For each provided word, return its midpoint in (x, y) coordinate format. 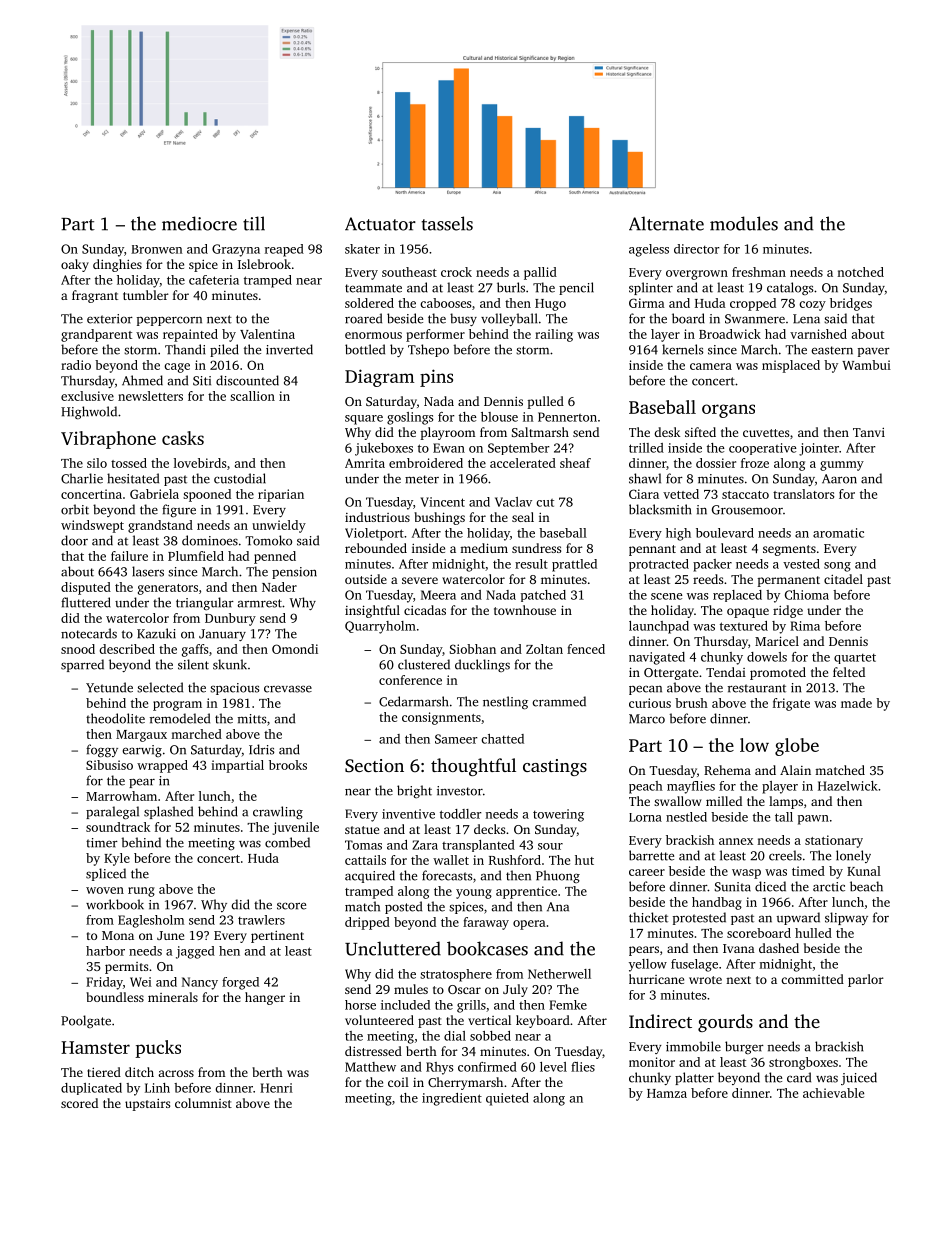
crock (456, 272)
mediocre (199, 223)
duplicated (91, 1089)
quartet (855, 659)
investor (460, 791)
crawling (278, 812)
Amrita (365, 463)
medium (484, 548)
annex (736, 841)
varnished (818, 334)
